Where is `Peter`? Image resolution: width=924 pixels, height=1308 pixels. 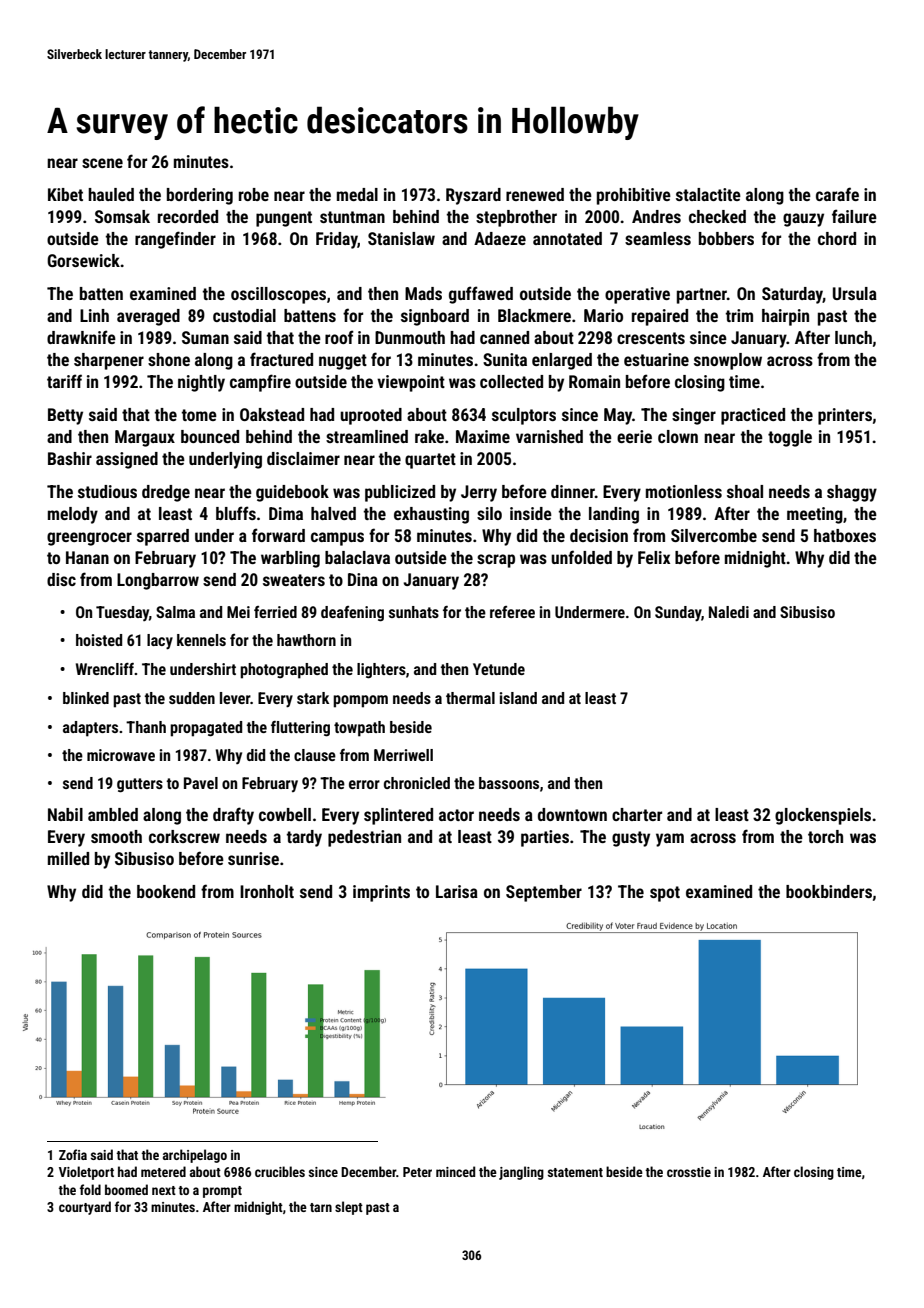
Peter is located at coordinates (417, 1172).
